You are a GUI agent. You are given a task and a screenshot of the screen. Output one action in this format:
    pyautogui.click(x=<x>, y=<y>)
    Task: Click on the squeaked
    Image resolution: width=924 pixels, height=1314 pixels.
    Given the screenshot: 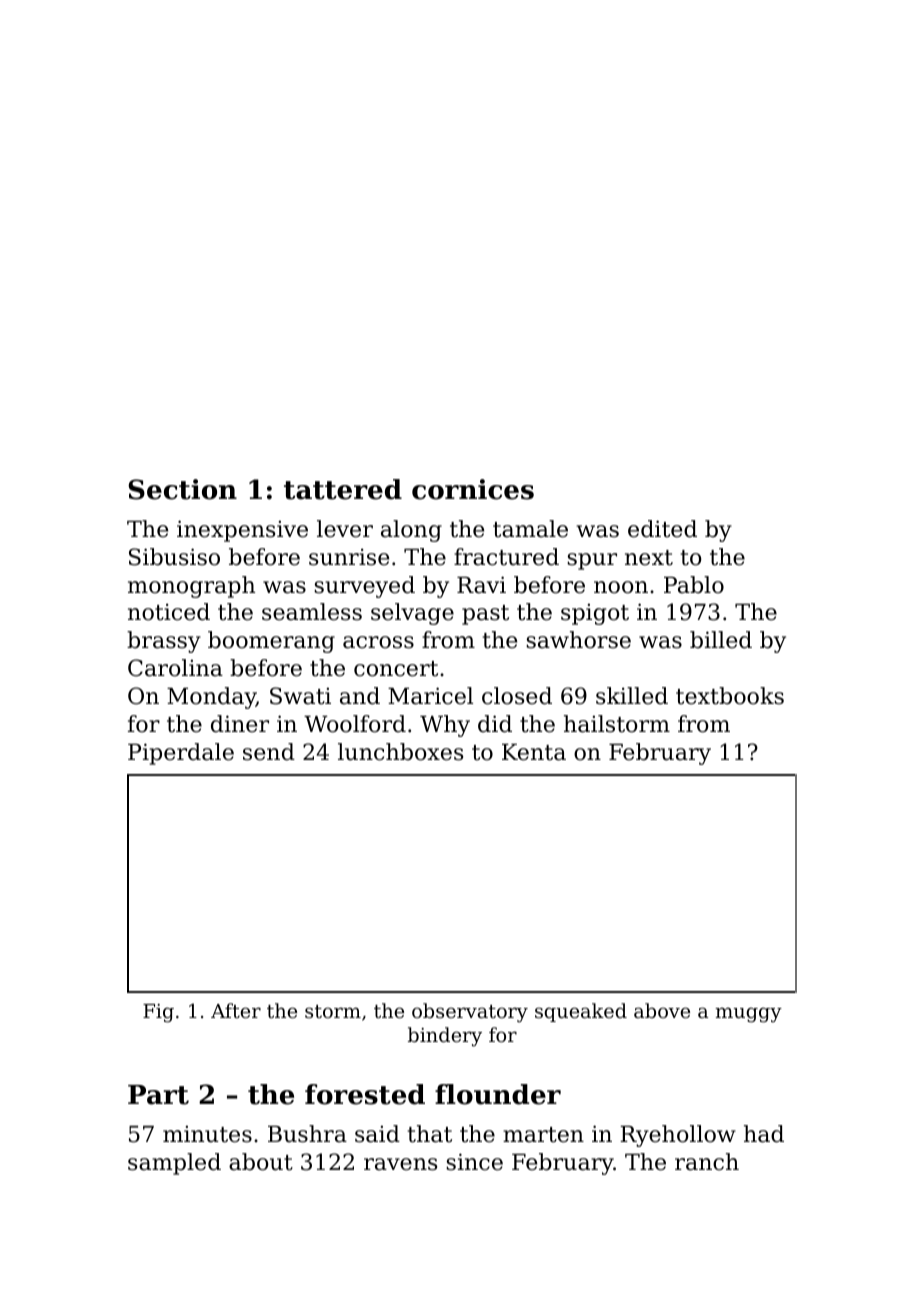 What is the action you would take?
    pyautogui.click(x=581, y=1012)
